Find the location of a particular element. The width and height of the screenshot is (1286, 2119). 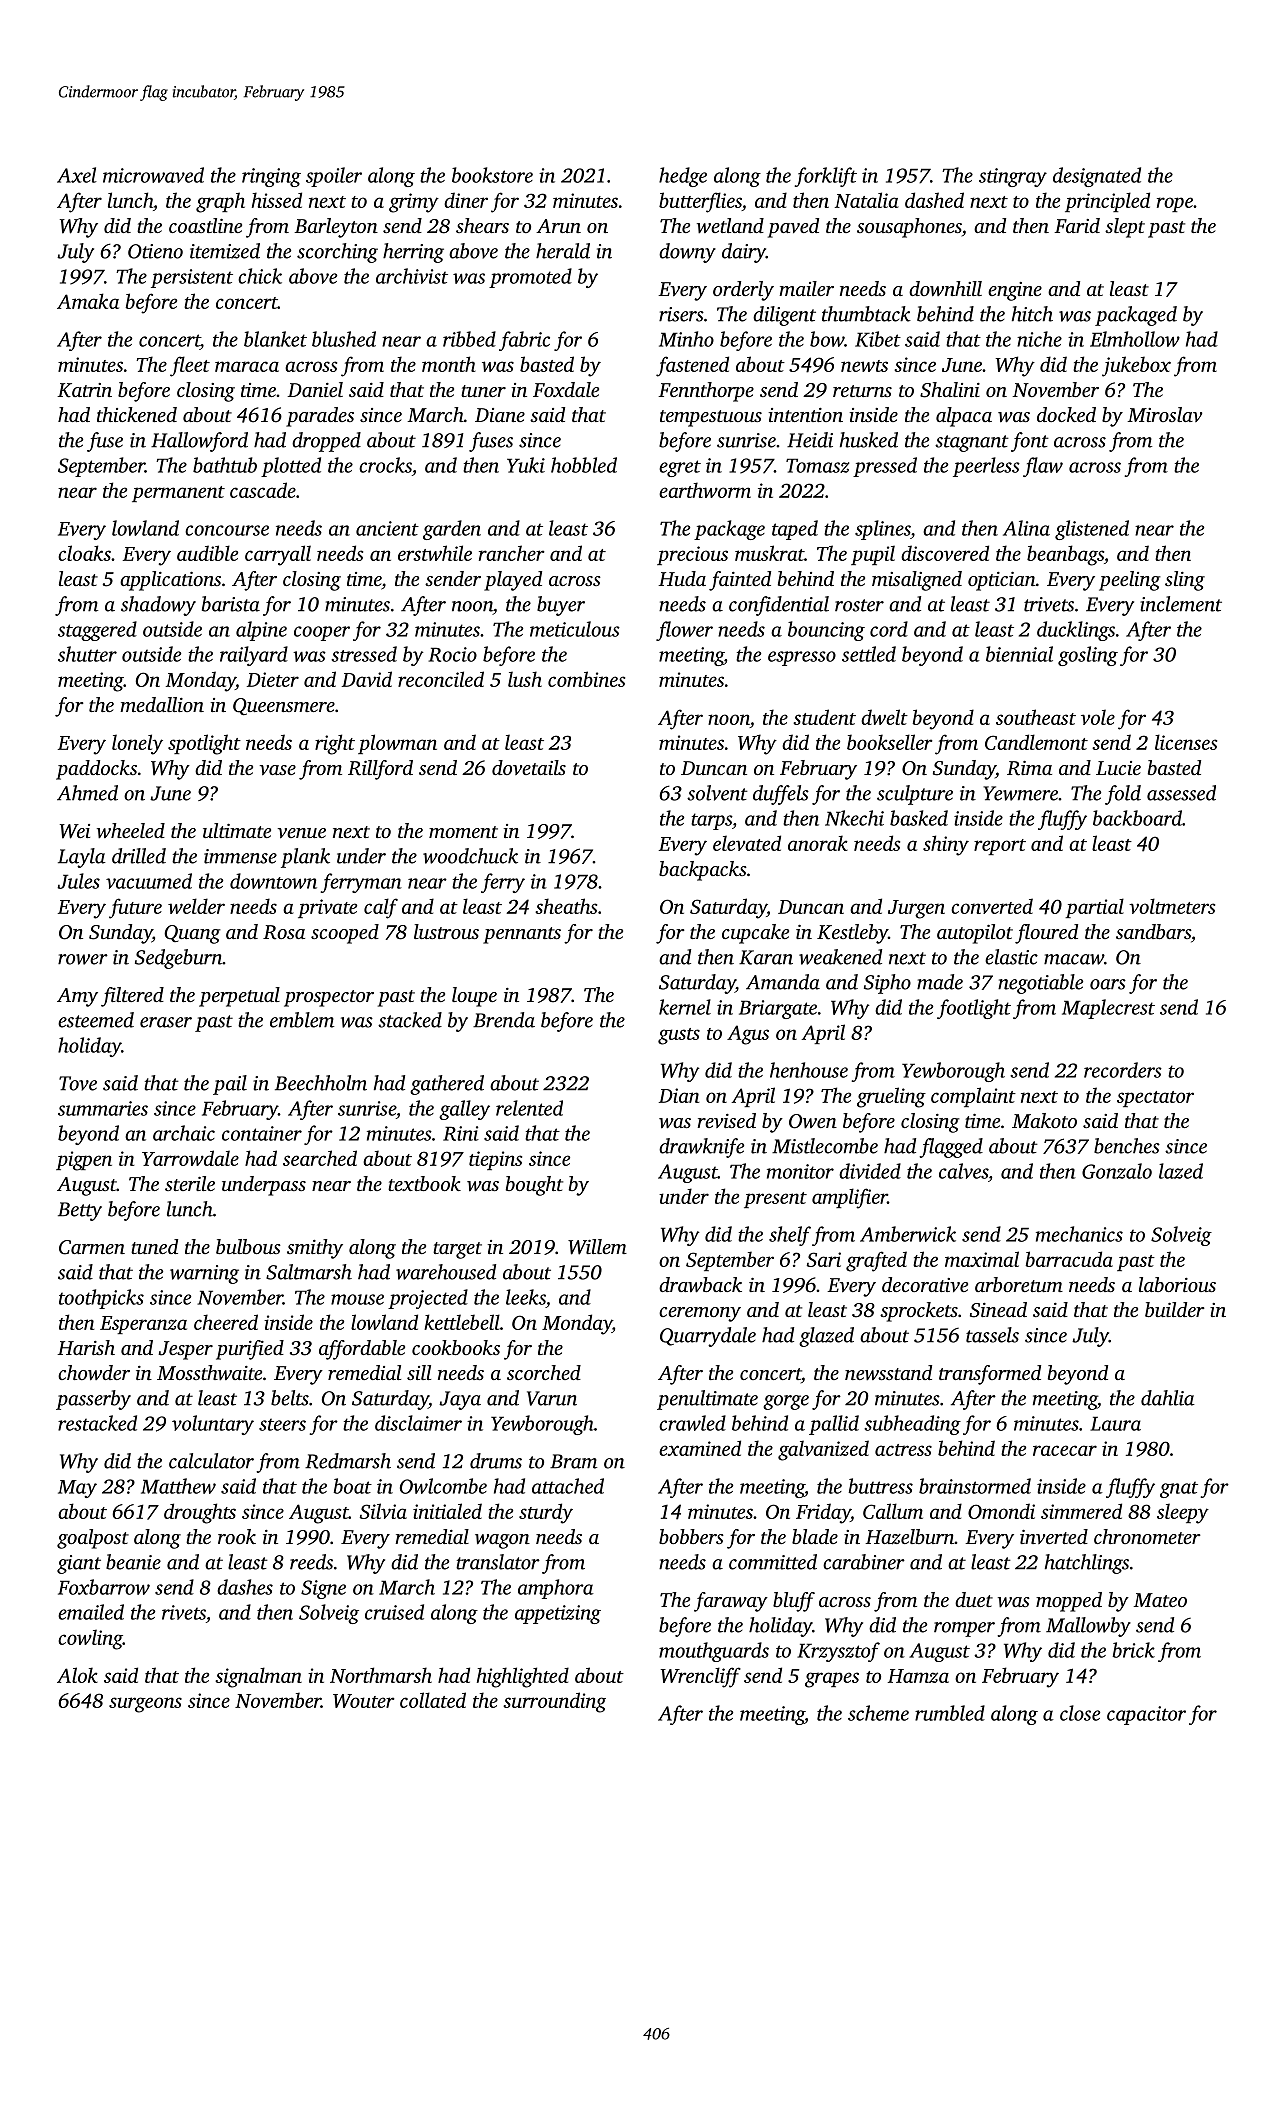

optician is located at coordinates (1002, 581).
